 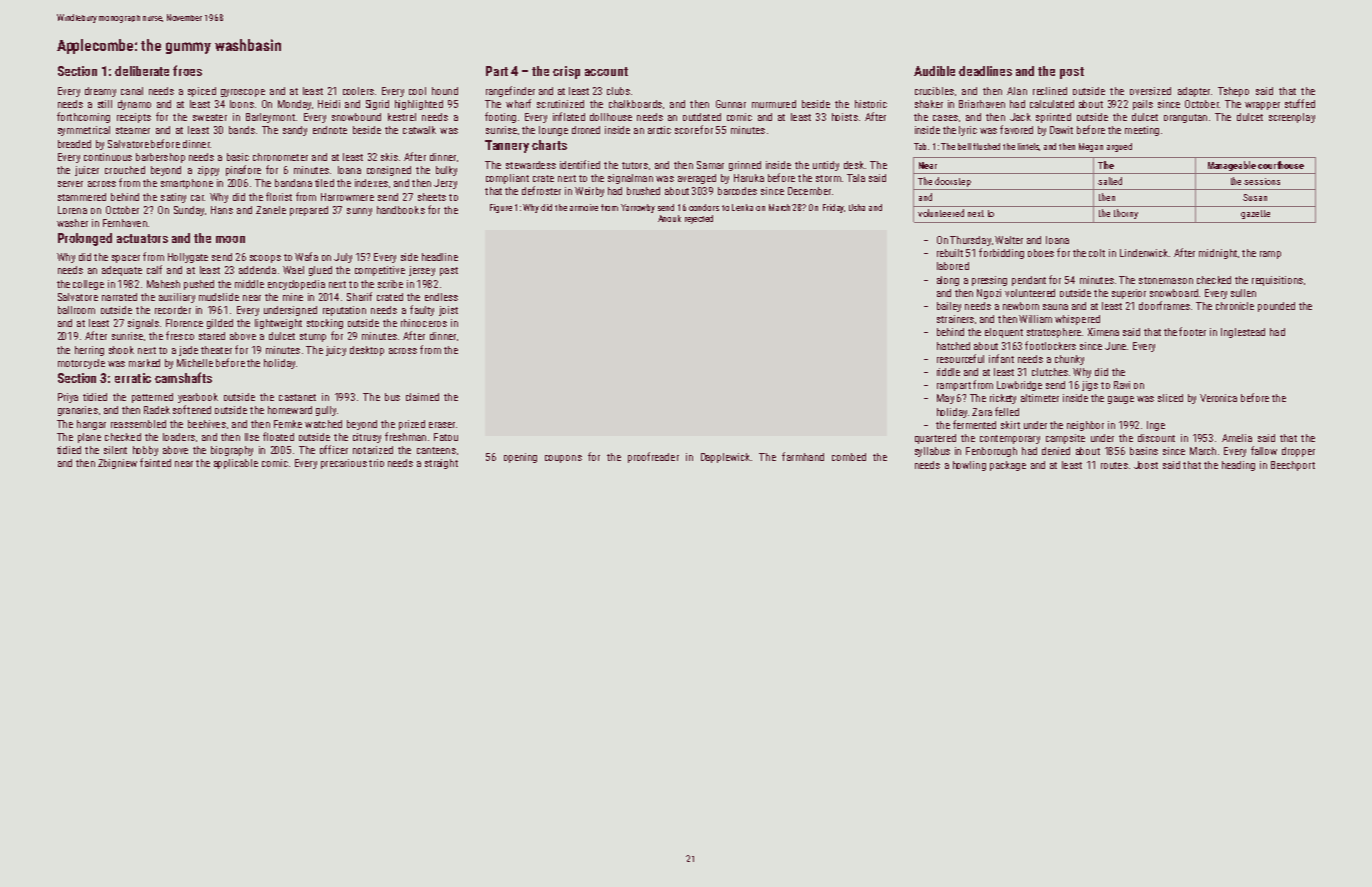 What do you see at coordinates (935, 439) in the document?
I see `quartered` at bounding box center [935, 439].
